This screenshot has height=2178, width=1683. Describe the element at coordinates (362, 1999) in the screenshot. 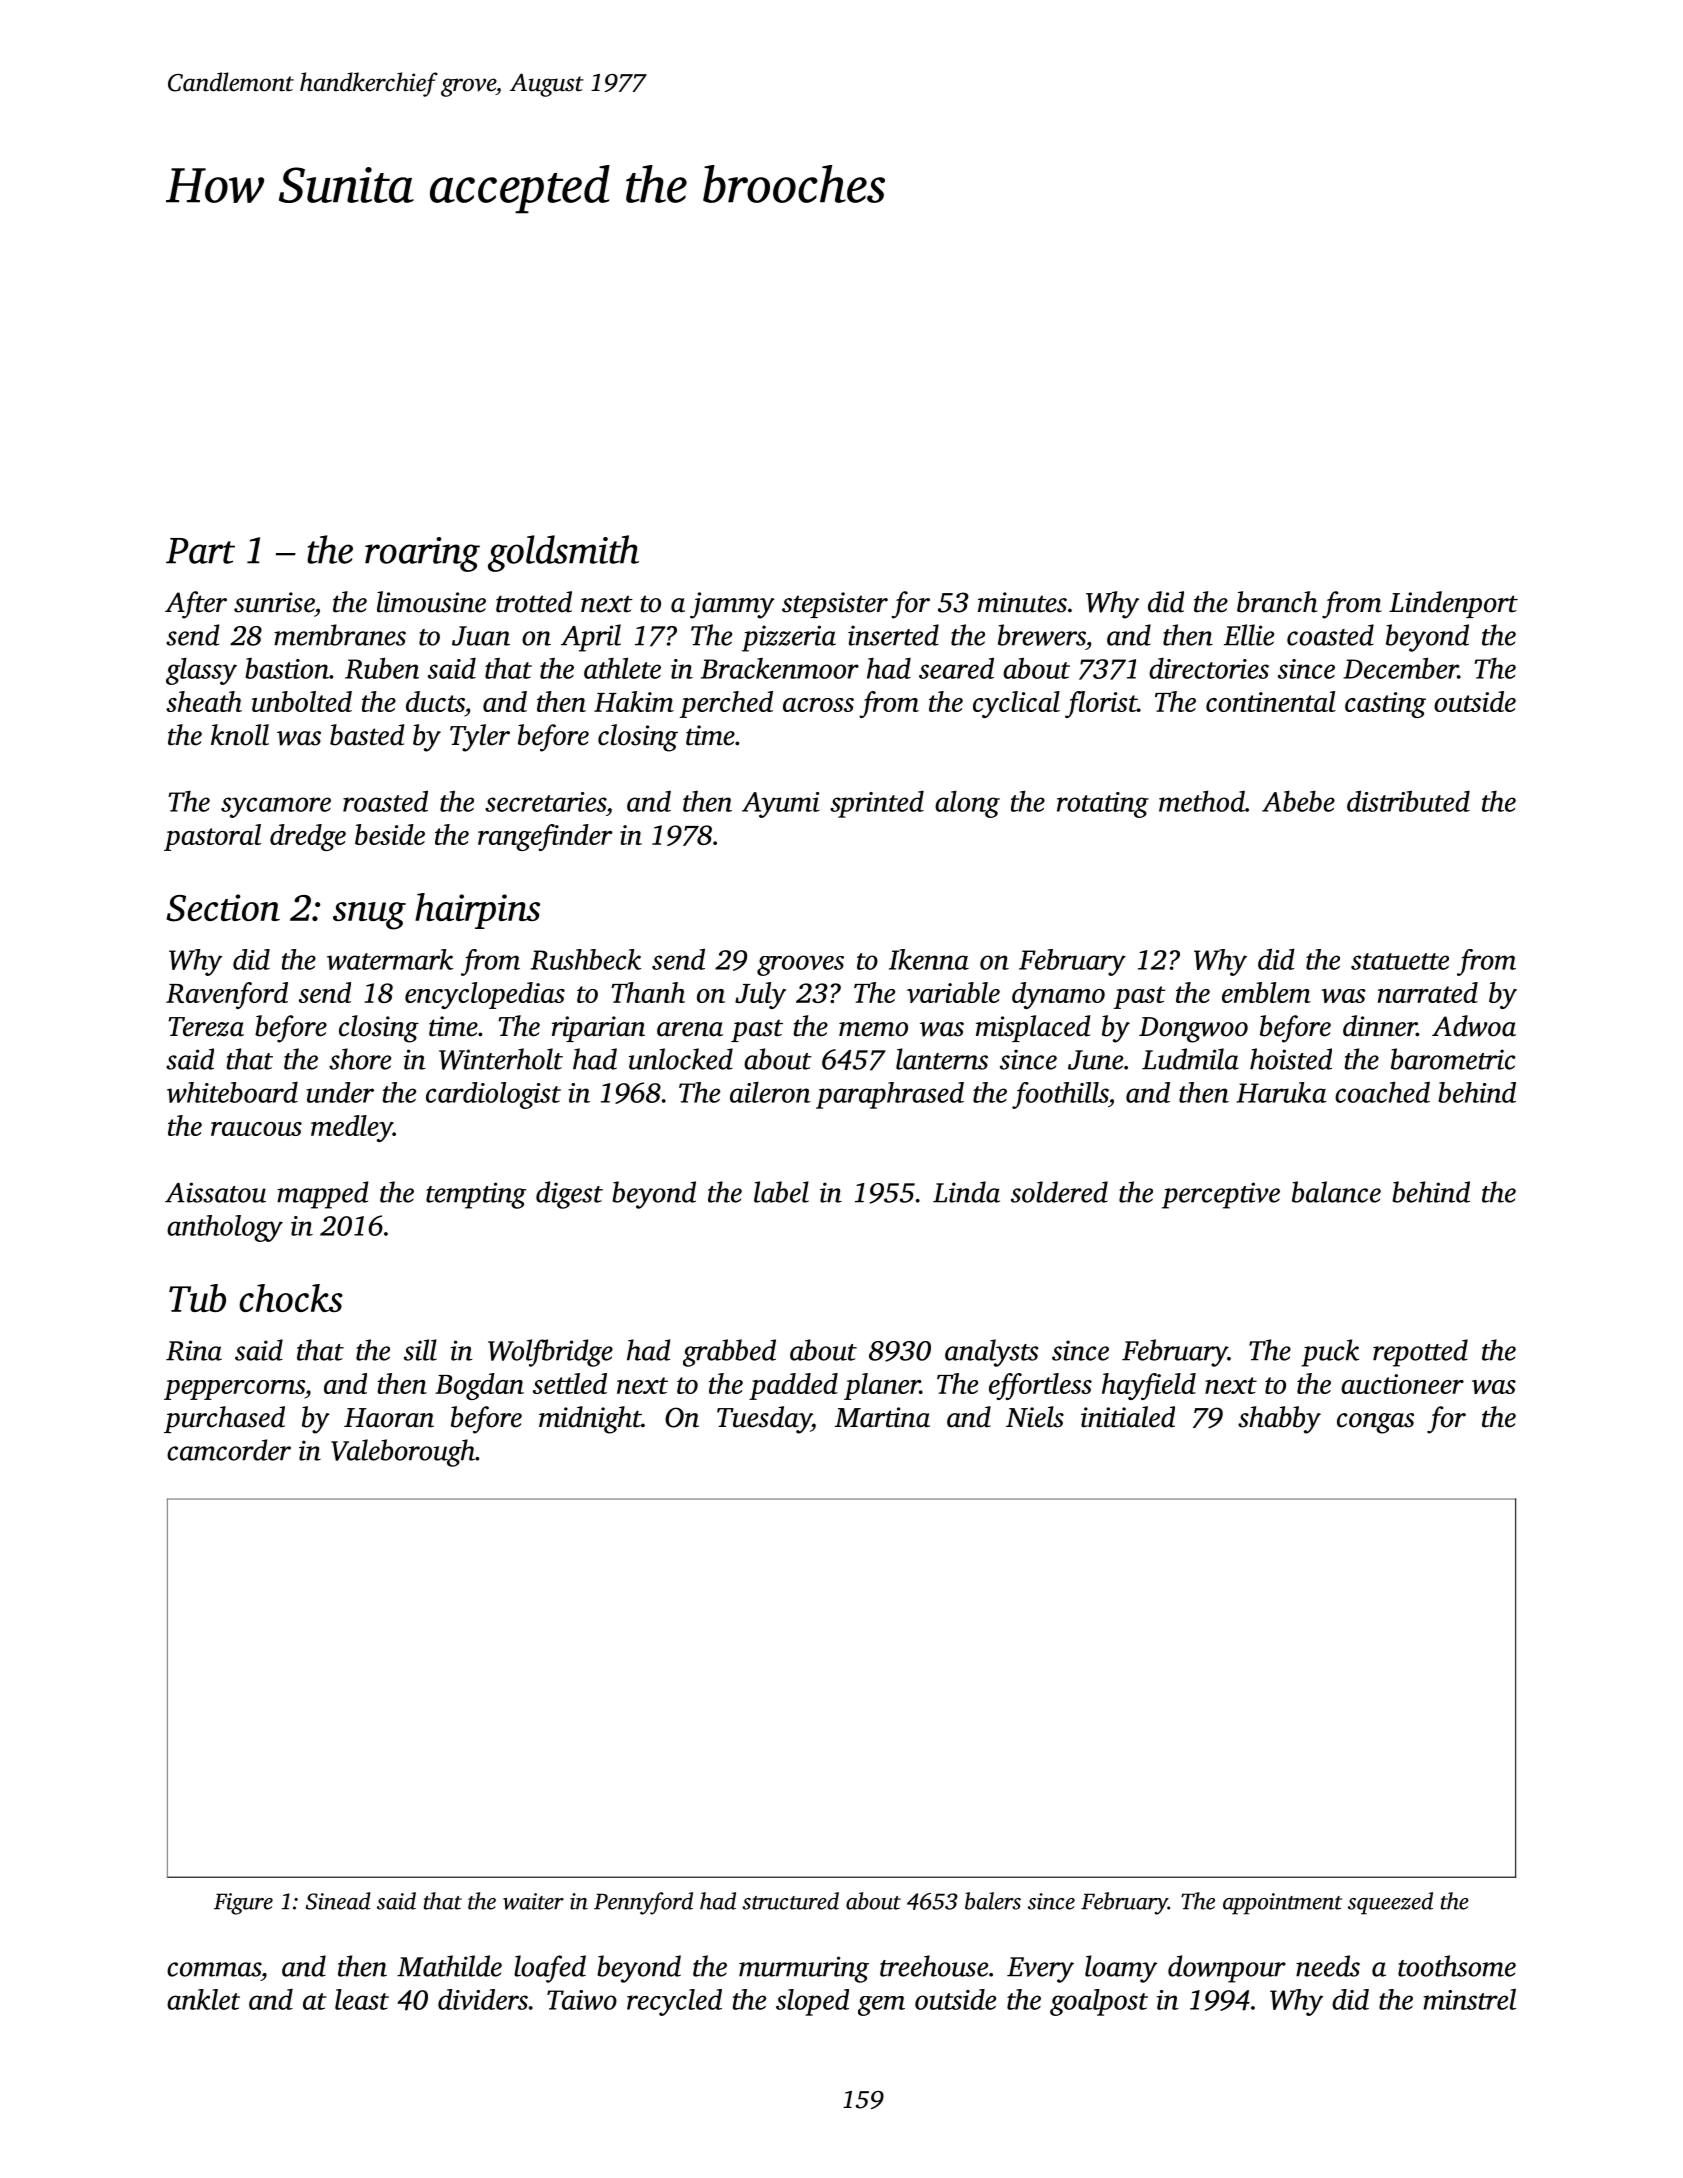

I see `least` at that location.
